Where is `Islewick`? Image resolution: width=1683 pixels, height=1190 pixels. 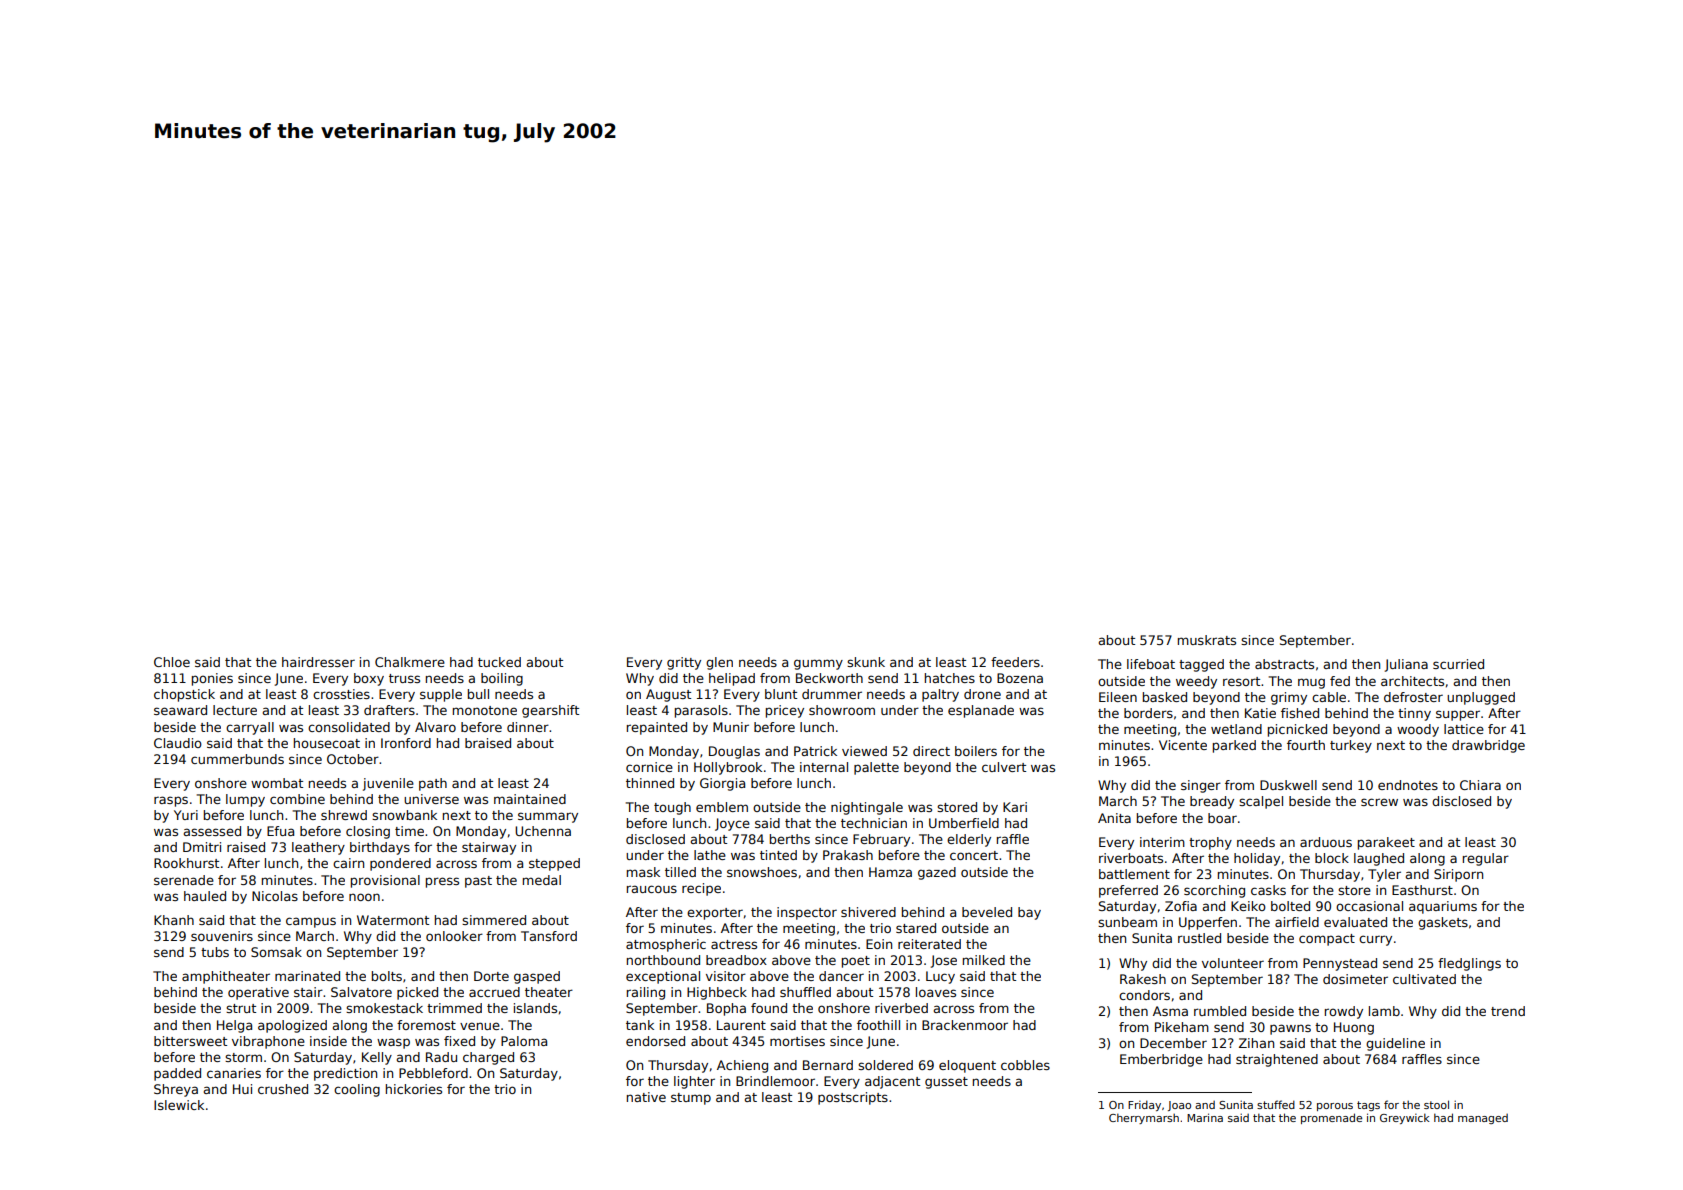
Islewick is located at coordinates (179, 1105).
